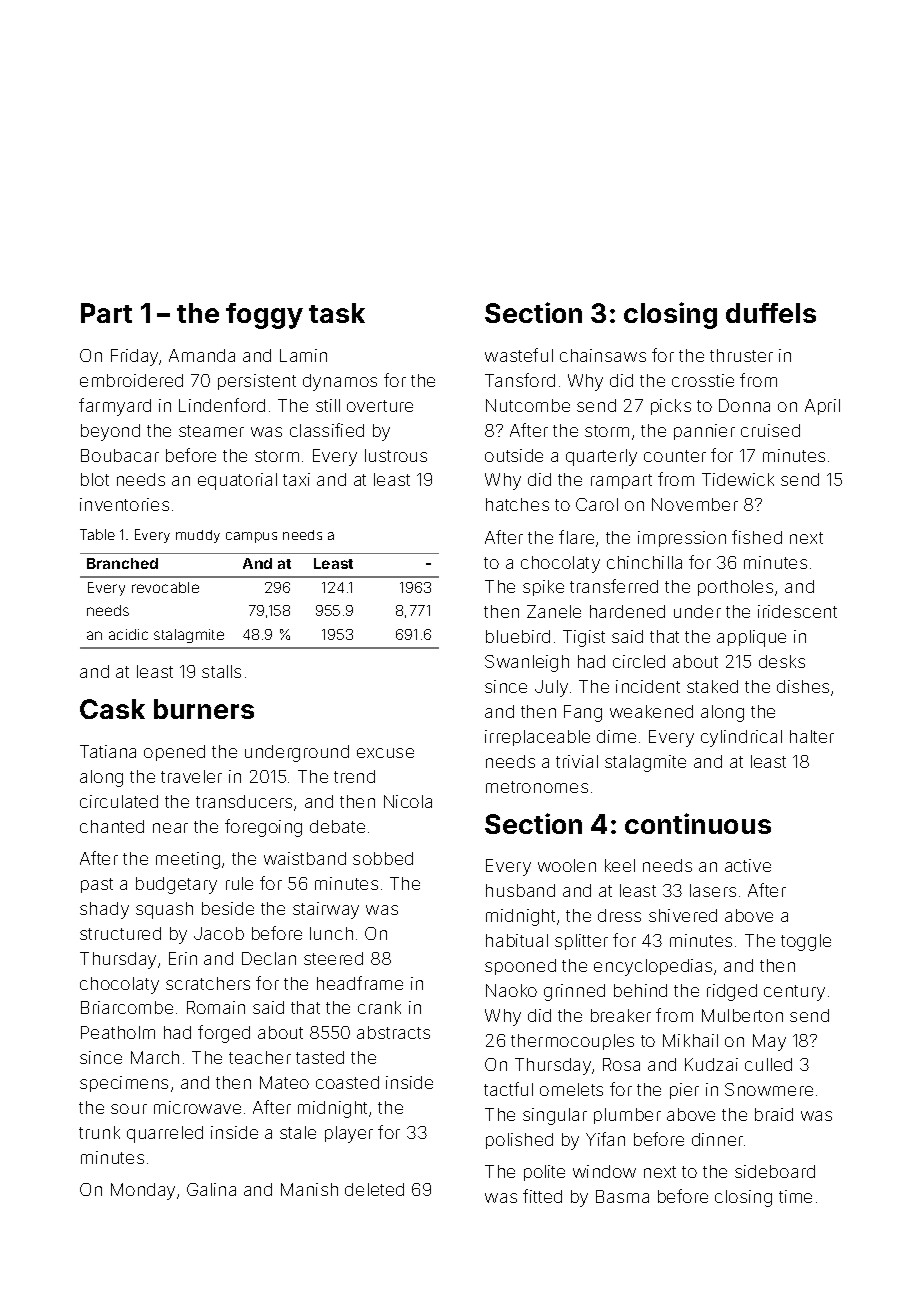 The height and width of the screenshot is (1311, 924). I want to click on chainsaws, so click(603, 355).
